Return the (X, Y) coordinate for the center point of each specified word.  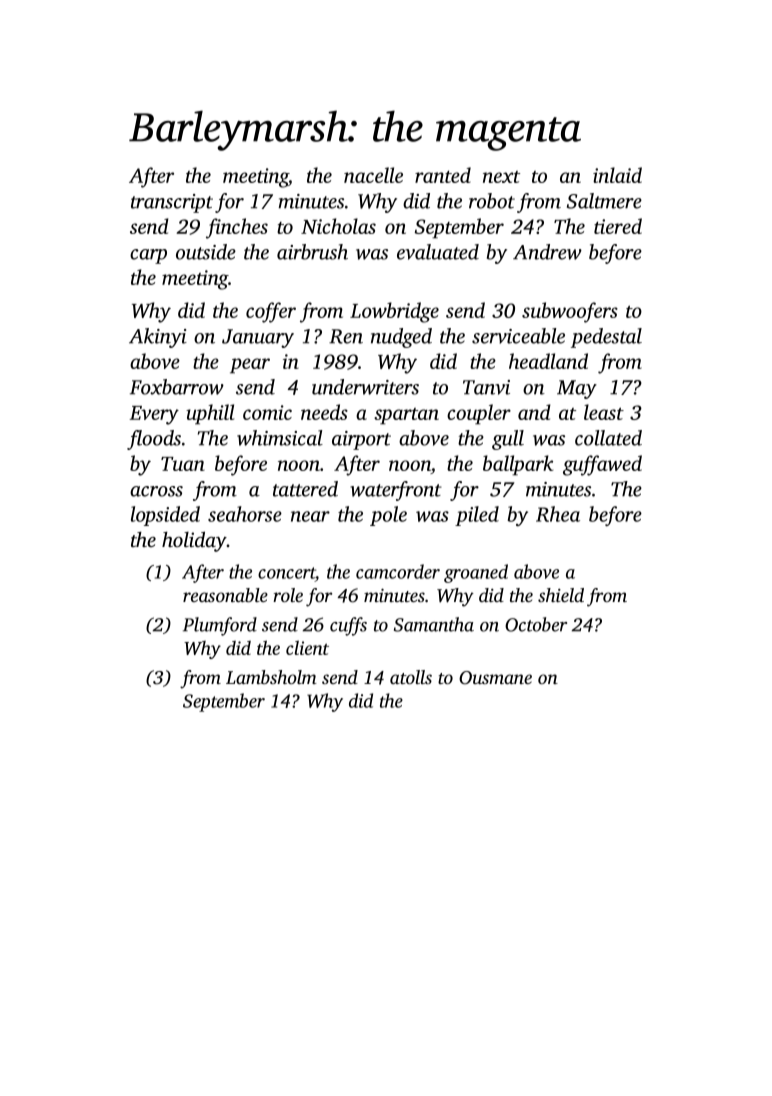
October (536, 624)
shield (561, 595)
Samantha (434, 624)
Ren (346, 336)
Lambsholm (271, 677)
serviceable (518, 336)
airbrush (312, 252)
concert (287, 574)
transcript (172, 203)
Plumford (220, 626)
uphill (210, 414)
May (577, 389)
